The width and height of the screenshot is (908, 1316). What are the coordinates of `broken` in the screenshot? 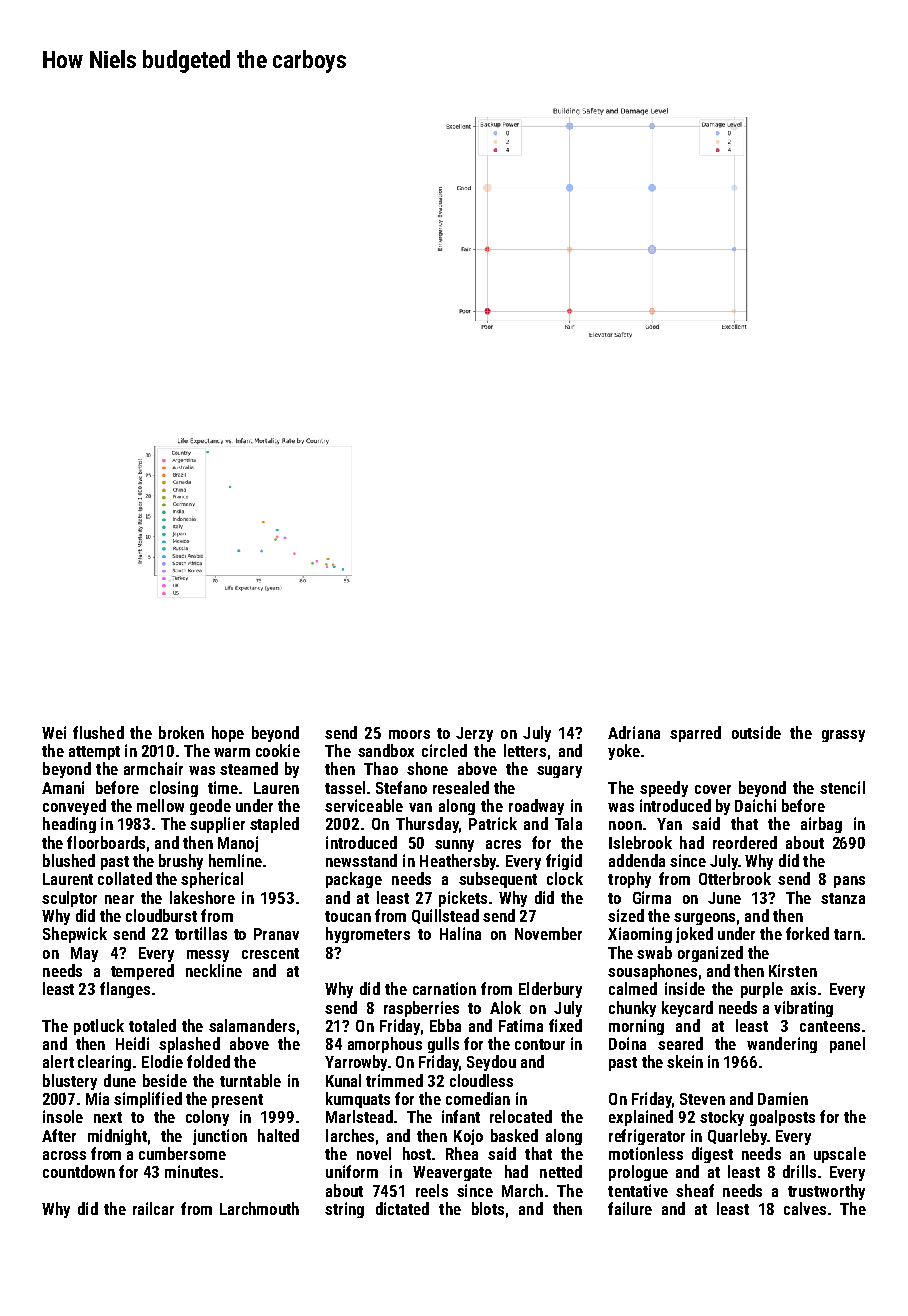 It's located at (181, 732).
